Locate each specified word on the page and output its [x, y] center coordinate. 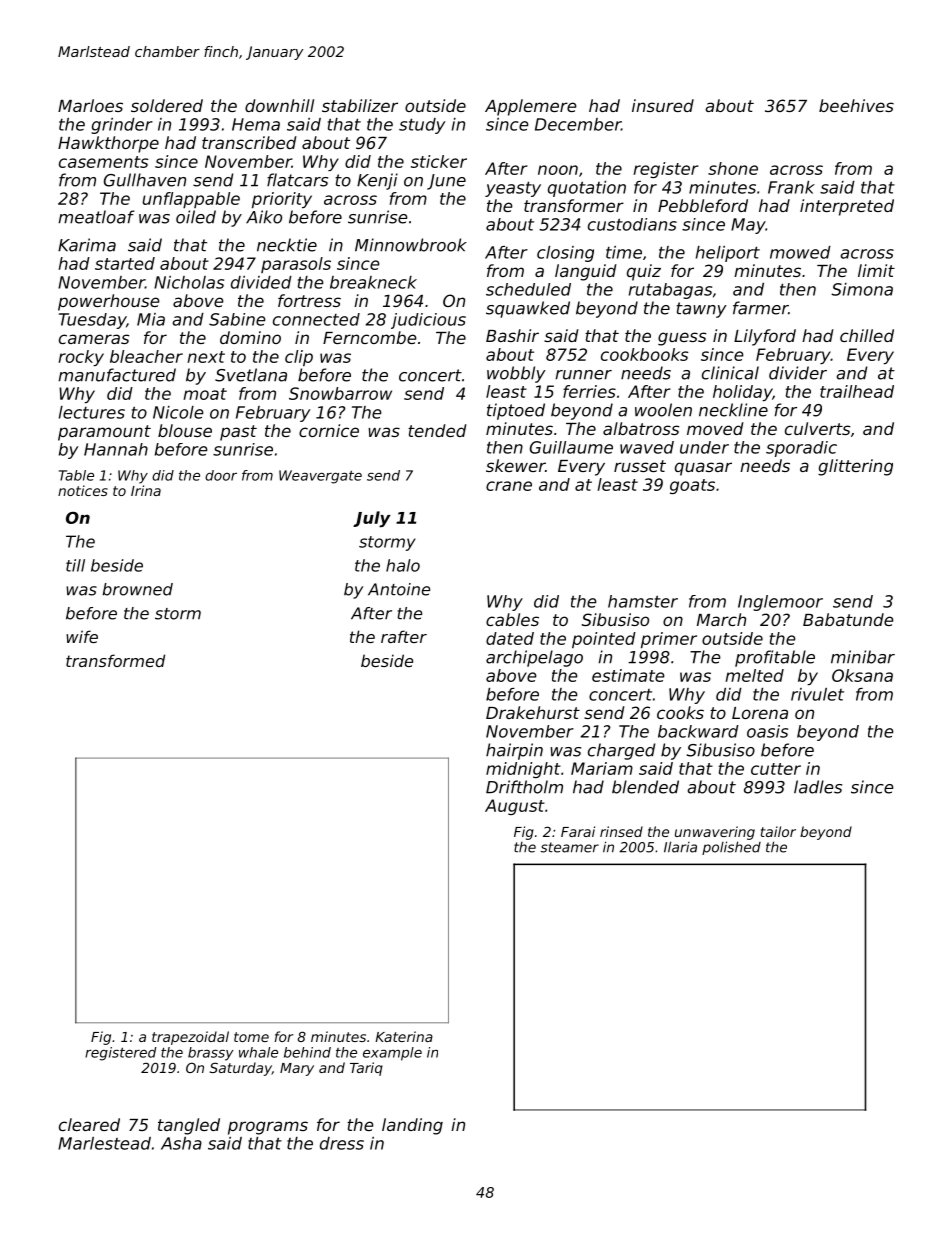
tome [251, 1037]
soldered [167, 105]
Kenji [377, 181]
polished [731, 848]
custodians [632, 224]
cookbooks [644, 354]
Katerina [404, 1036]
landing [412, 1126]
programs [268, 1128]
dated [510, 638]
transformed [115, 660]
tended [437, 430]
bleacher [146, 356]
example [392, 1054]
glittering [855, 467]
